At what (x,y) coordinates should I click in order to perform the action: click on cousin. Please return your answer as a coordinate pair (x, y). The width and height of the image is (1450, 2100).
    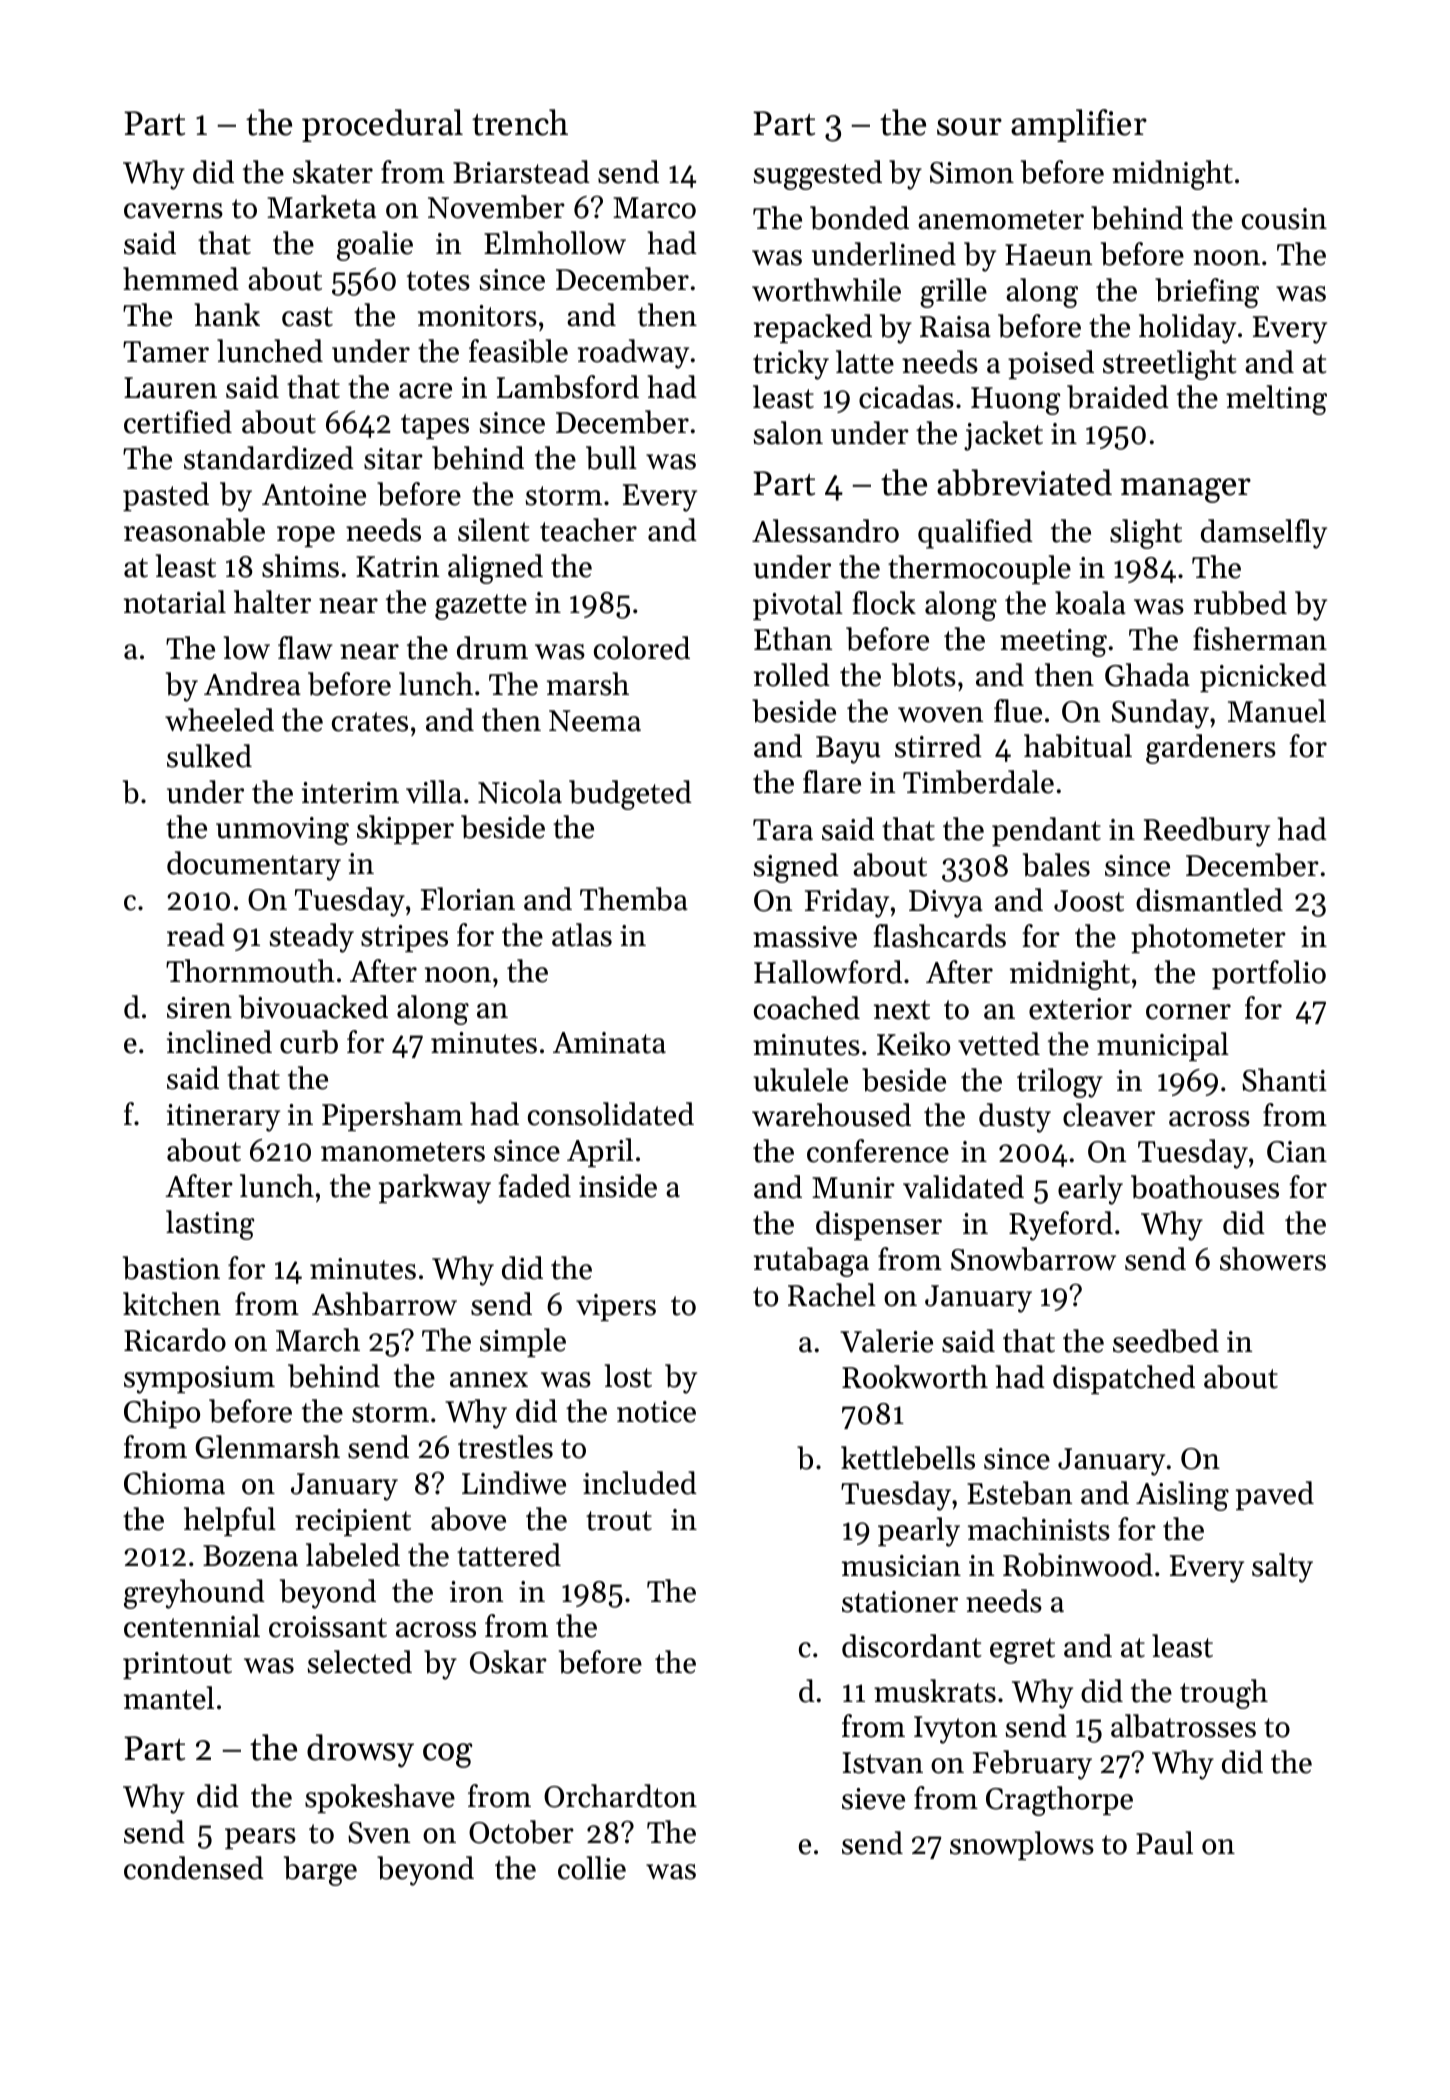
    Looking at the image, I should click on (1284, 219).
